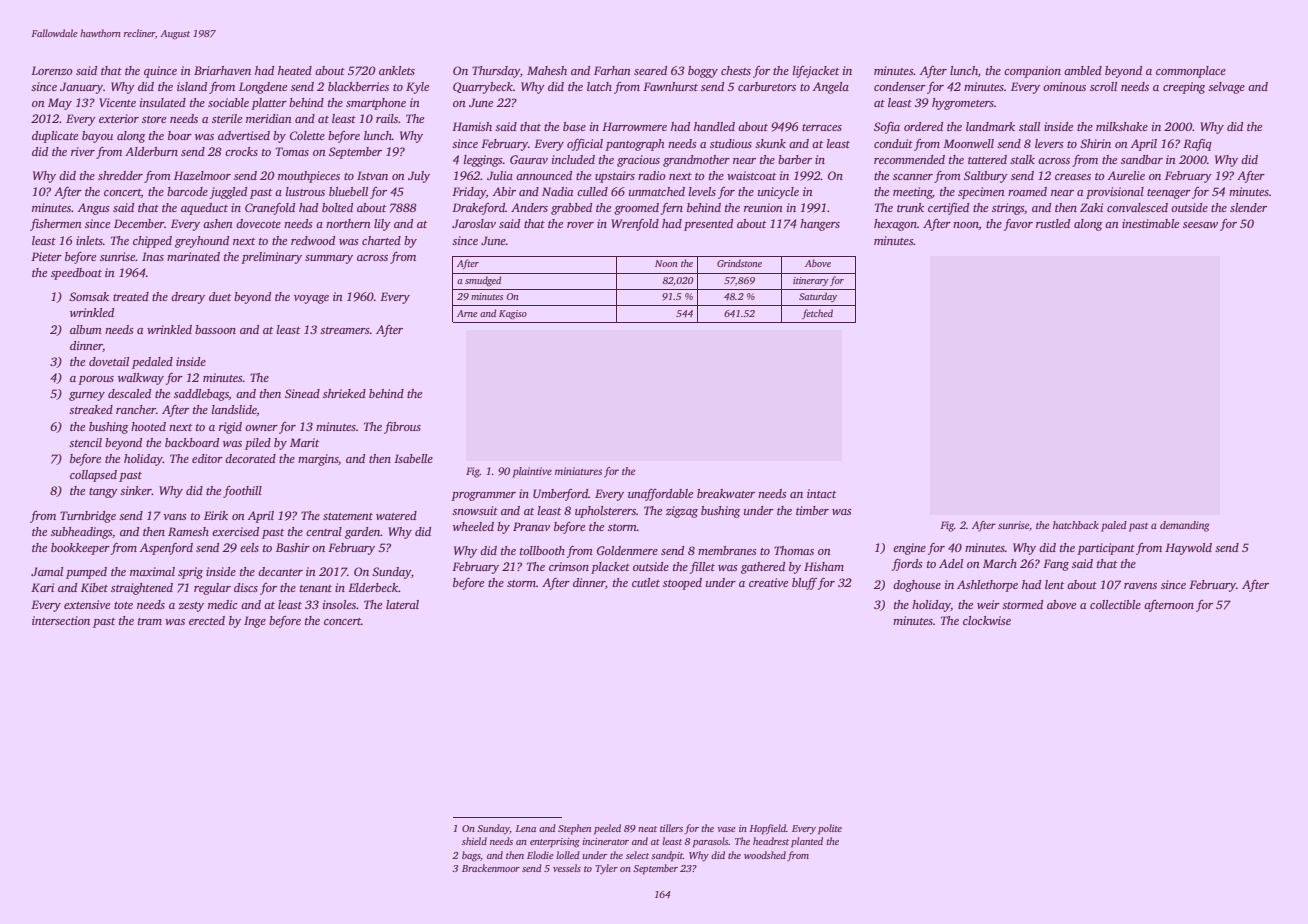 This page has width=1308, height=924. What do you see at coordinates (1184, 526) in the page?
I see `demanding` at bounding box center [1184, 526].
